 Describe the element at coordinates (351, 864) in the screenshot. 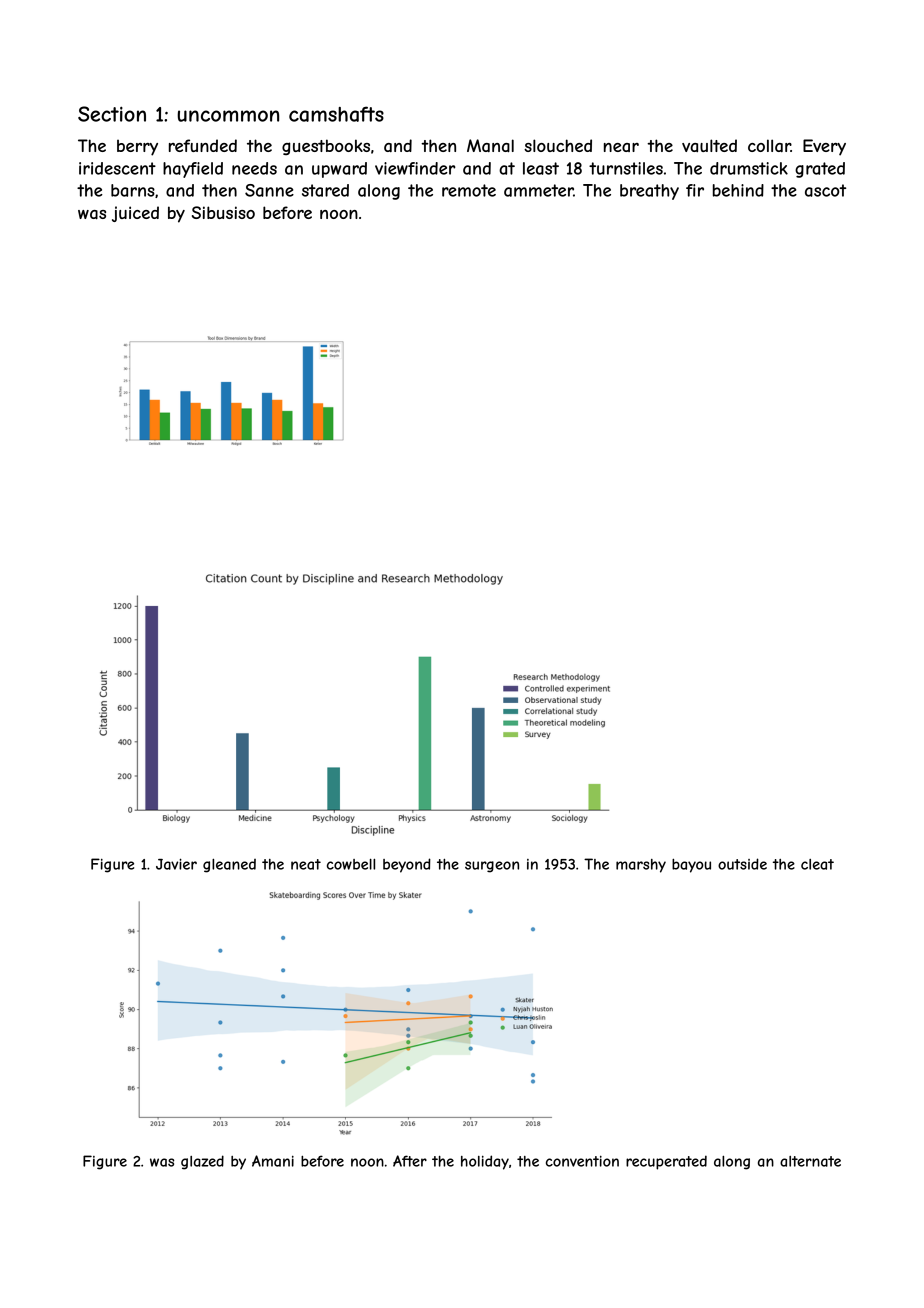

I see `cowbell` at that location.
